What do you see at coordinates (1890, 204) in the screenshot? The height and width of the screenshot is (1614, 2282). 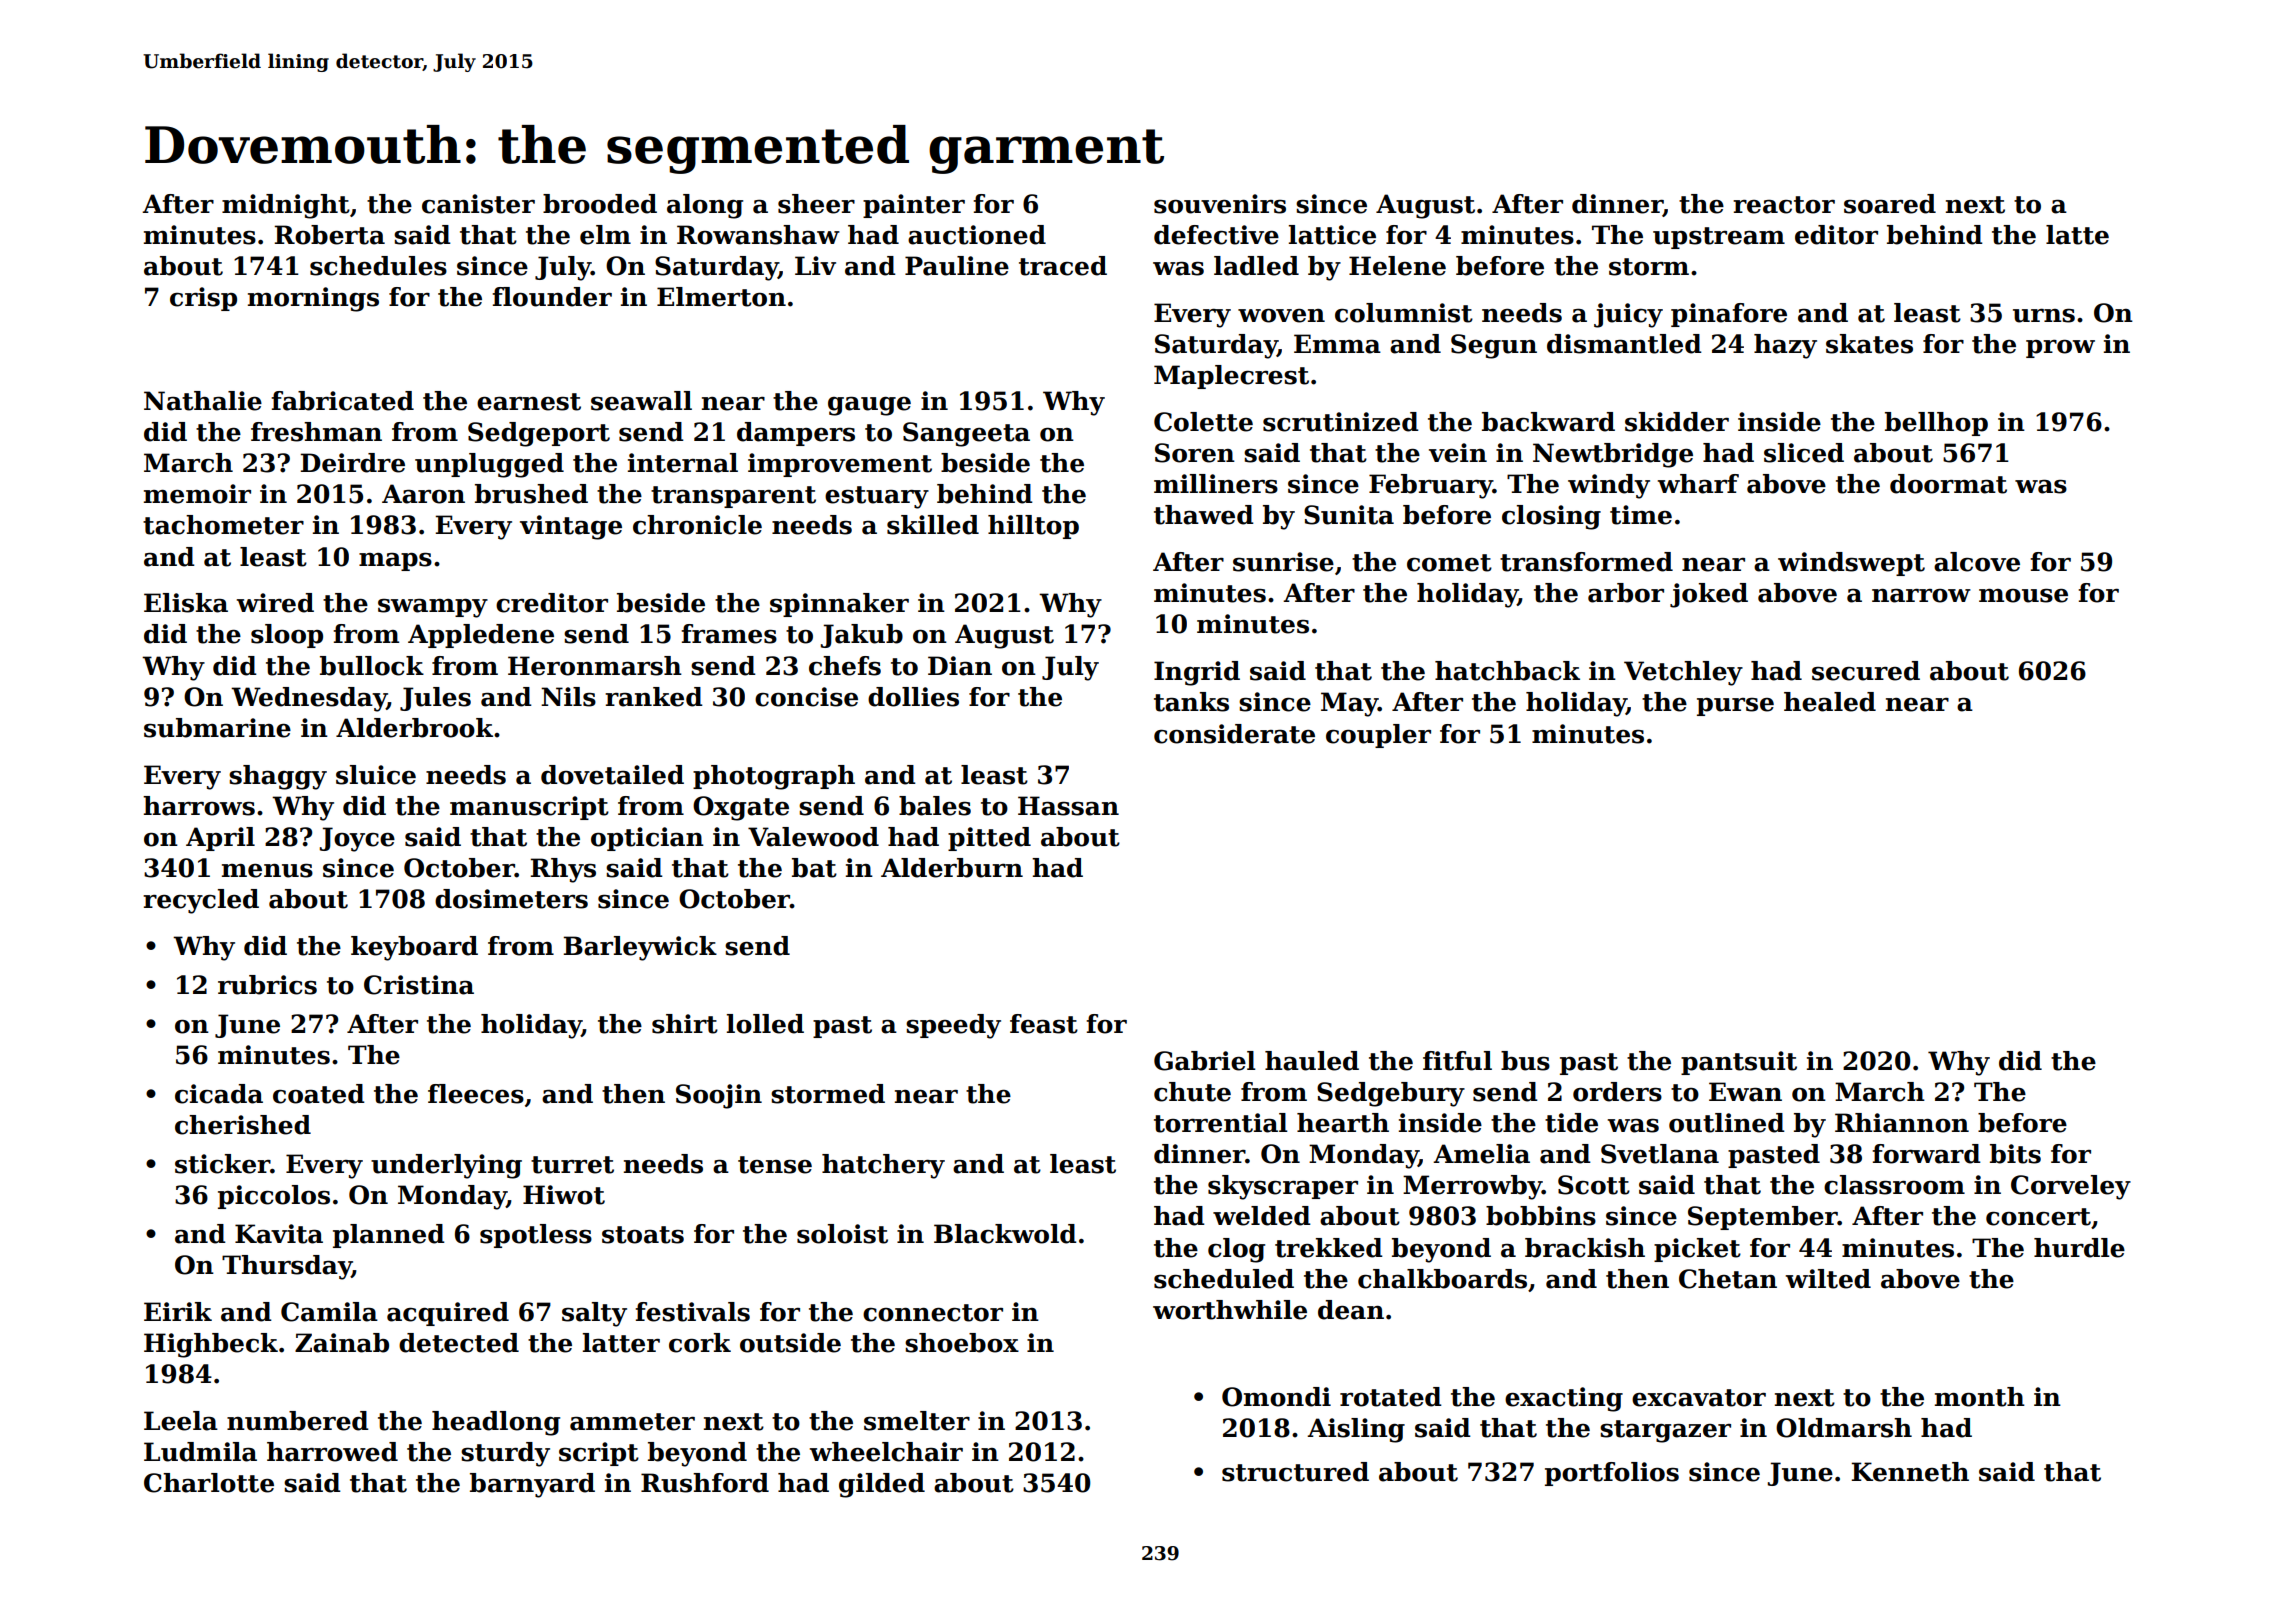 I see `soared` at bounding box center [1890, 204].
